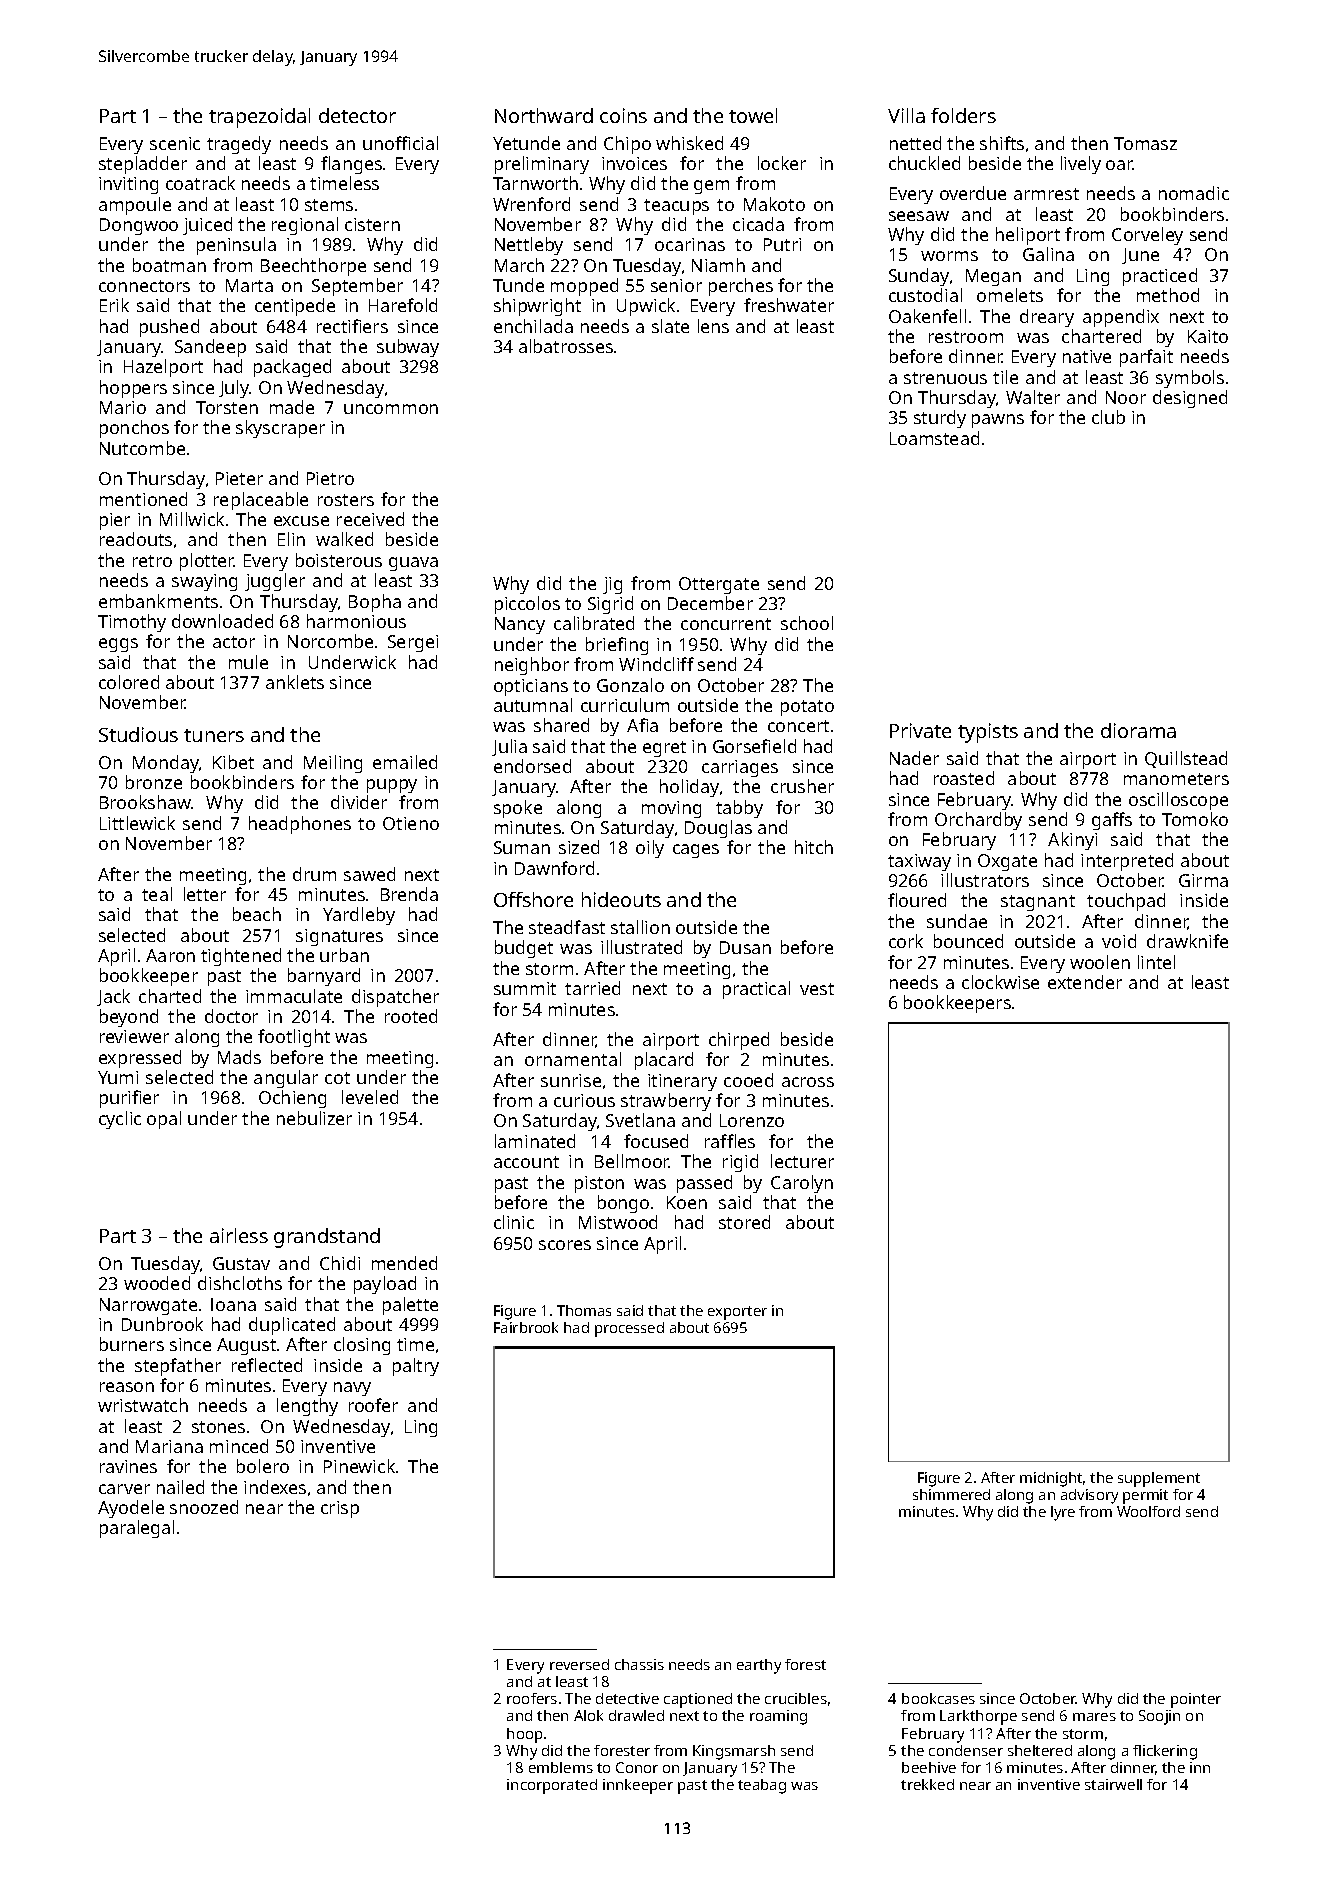 The width and height of the screenshot is (1328, 1879). I want to click on parfait, so click(1146, 358).
